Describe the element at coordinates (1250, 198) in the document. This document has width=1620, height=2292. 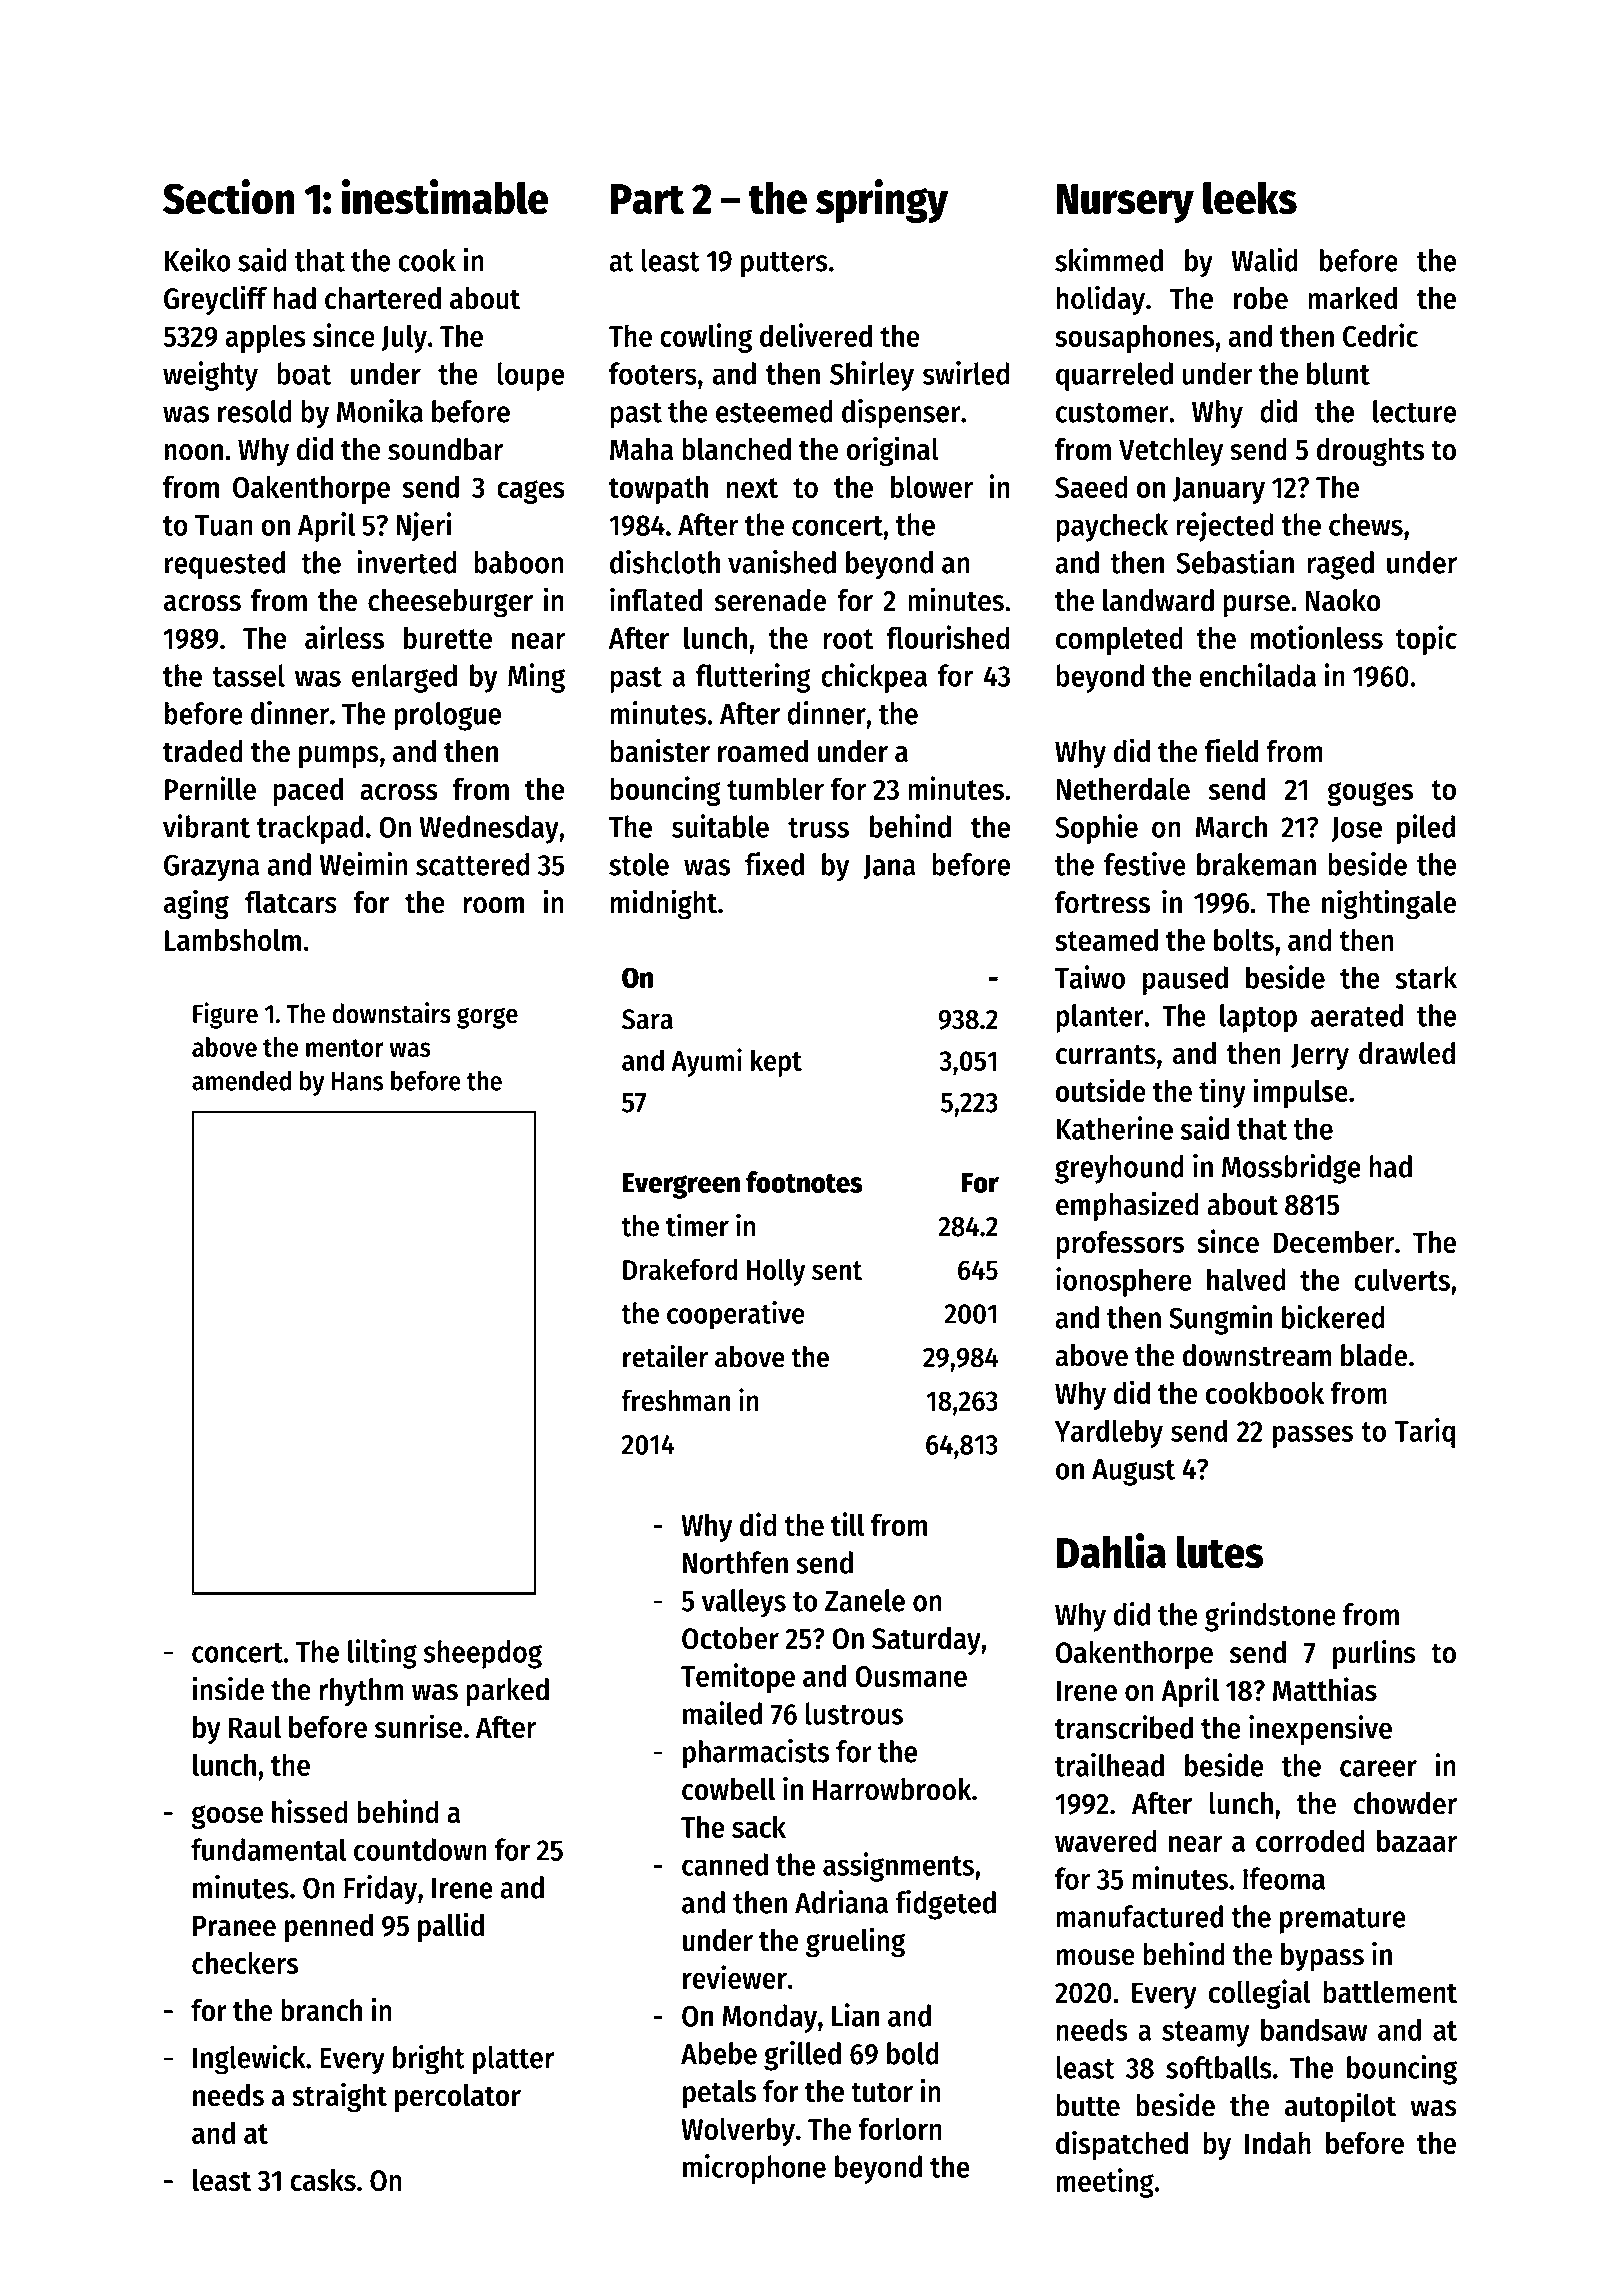
I see `leeks` at that location.
